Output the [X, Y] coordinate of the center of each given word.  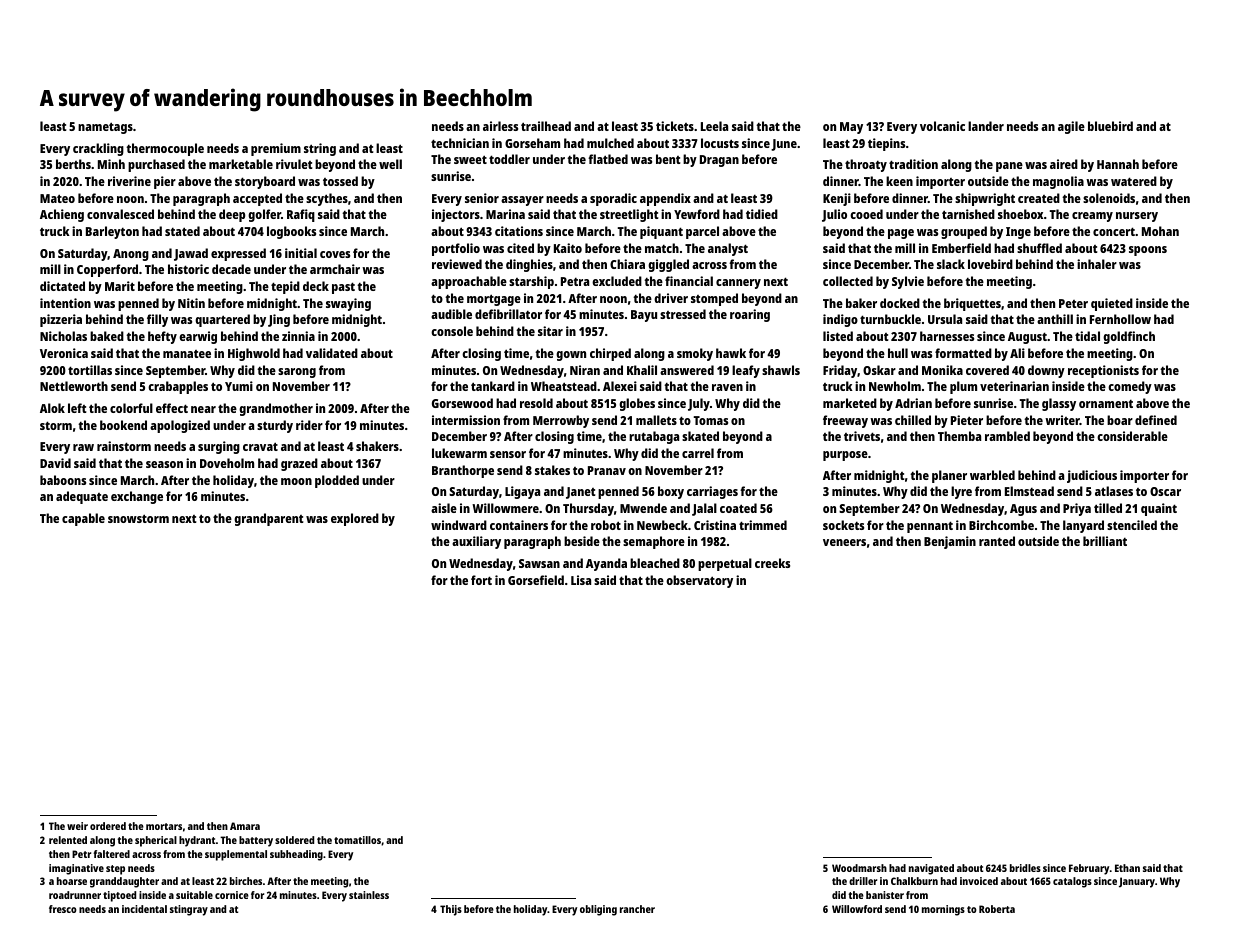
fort [481, 580]
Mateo [57, 198]
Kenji [837, 199]
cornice [232, 895]
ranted [997, 541]
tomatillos [357, 840]
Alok [52, 408]
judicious [1092, 476]
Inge [1018, 233]
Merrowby [561, 421]
